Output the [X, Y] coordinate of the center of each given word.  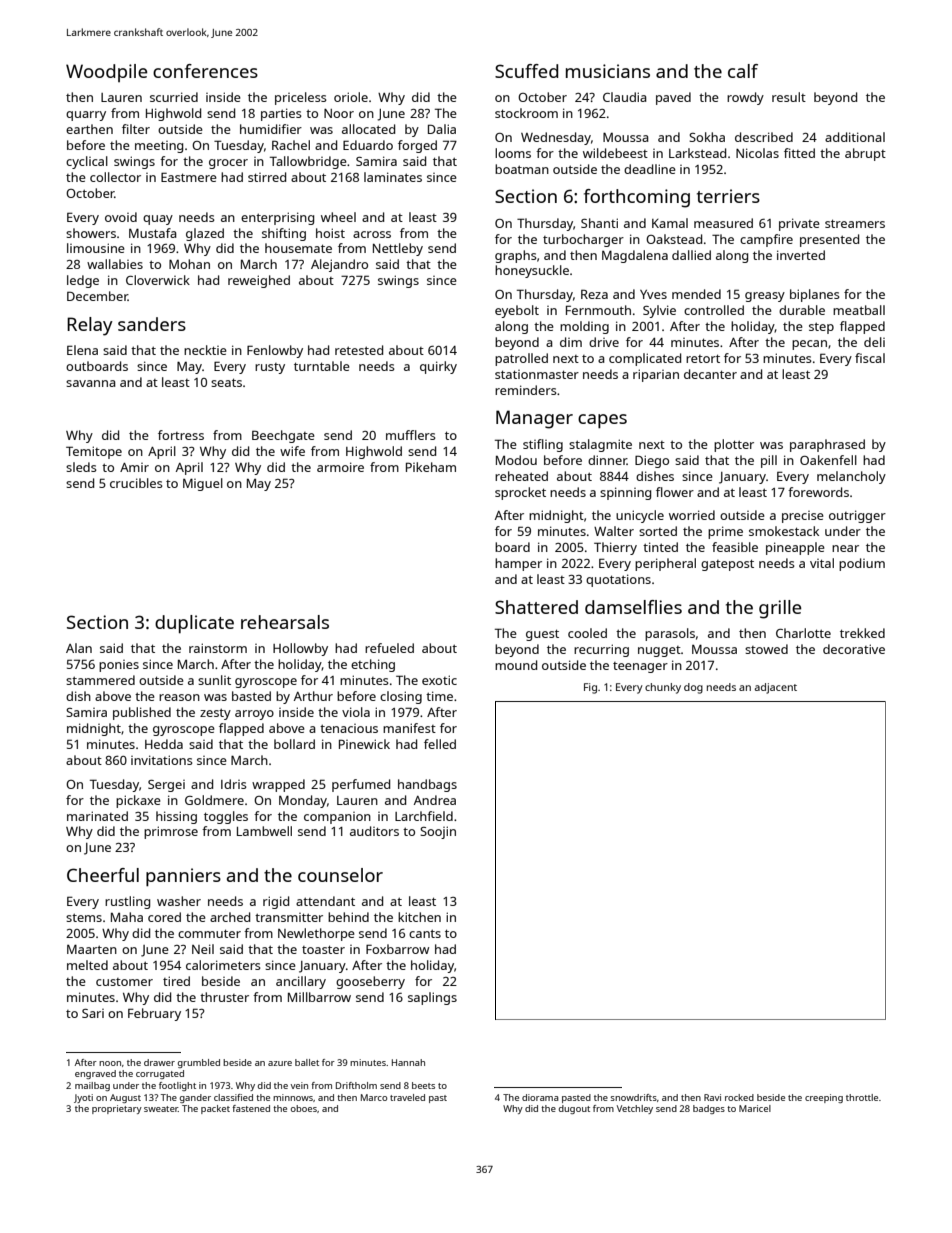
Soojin [438, 832]
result [789, 97]
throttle [862, 1097]
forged [417, 146]
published [142, 713]
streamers [855, 223]
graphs [516, 256]
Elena [82, 350]
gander [195, 1098]
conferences [205, 71]
